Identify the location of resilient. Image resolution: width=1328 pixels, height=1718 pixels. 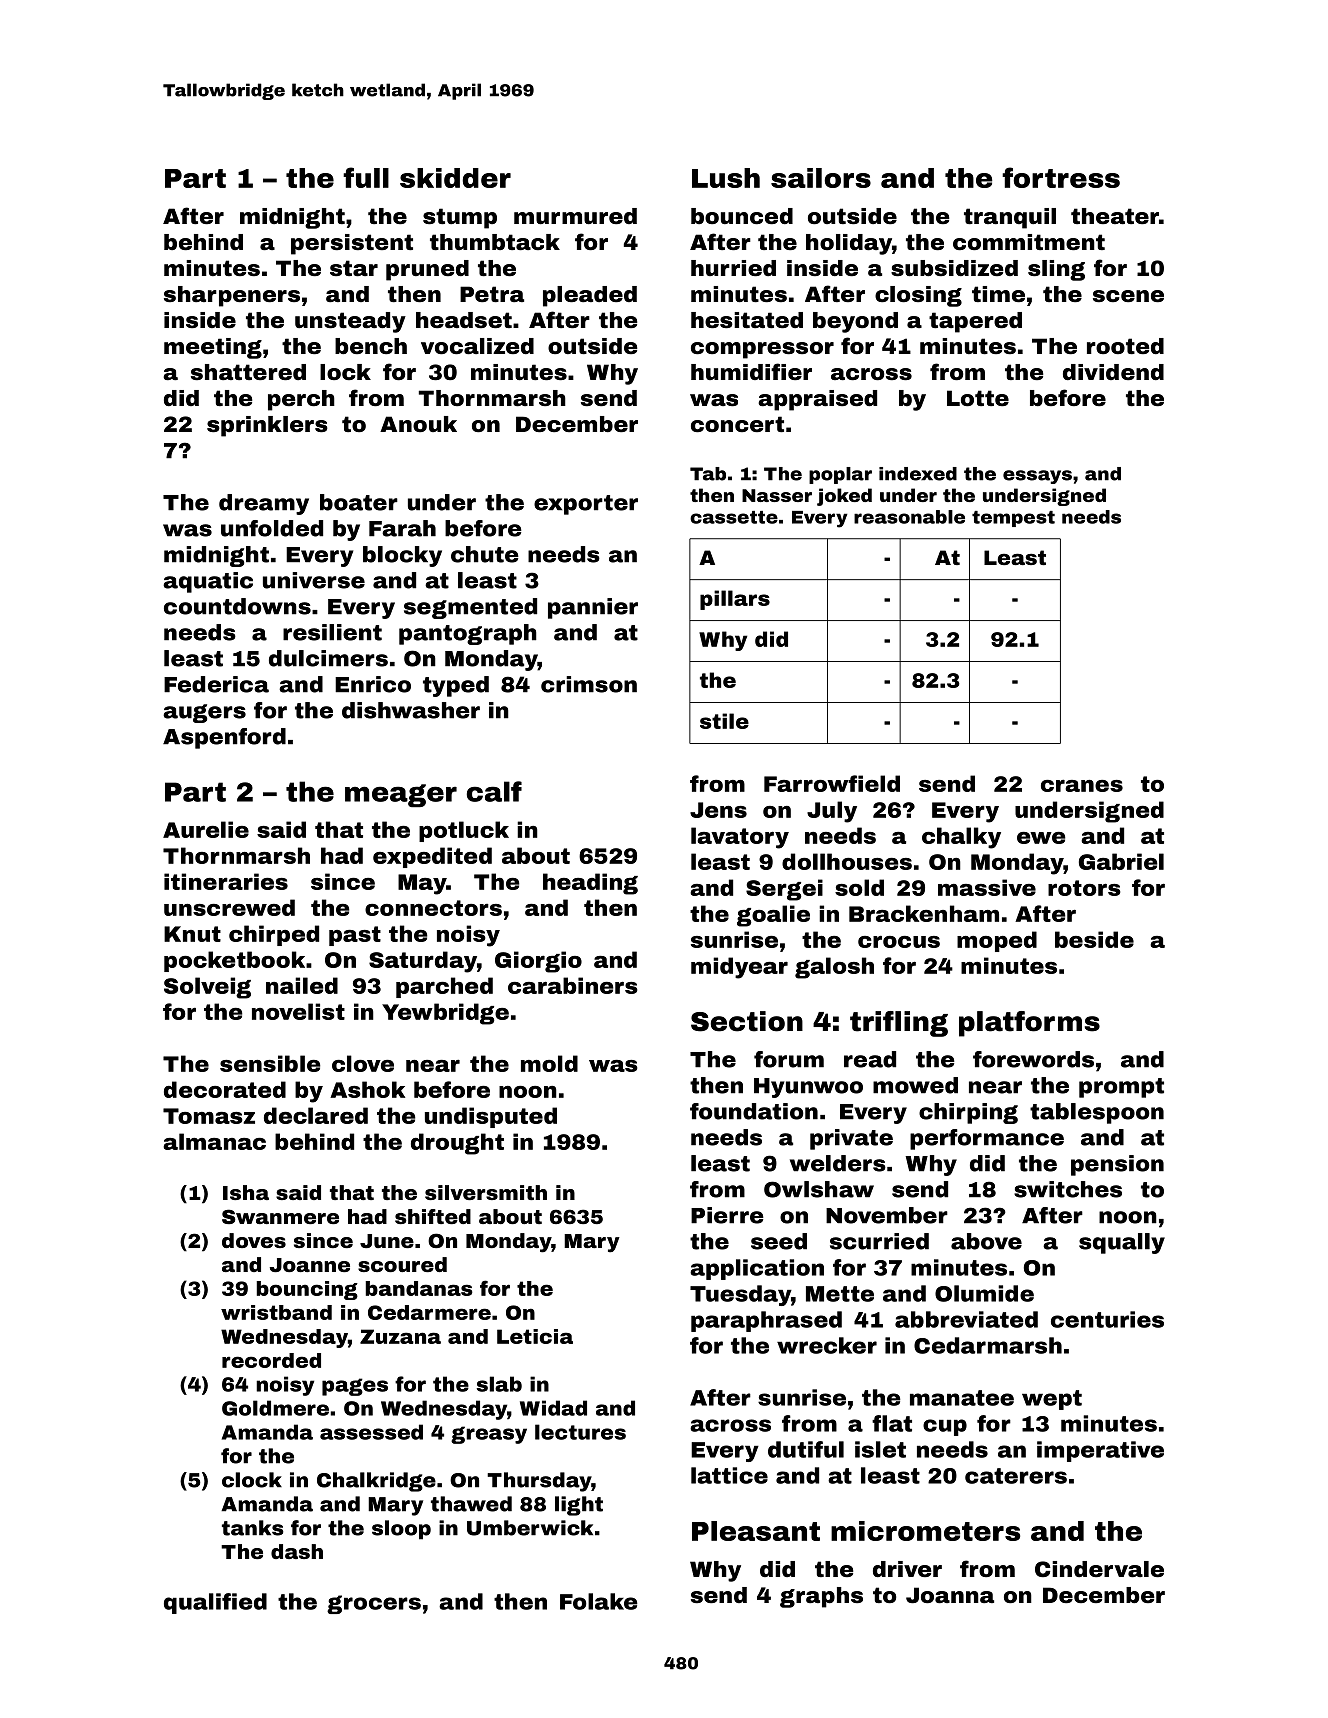
(332, 632).
